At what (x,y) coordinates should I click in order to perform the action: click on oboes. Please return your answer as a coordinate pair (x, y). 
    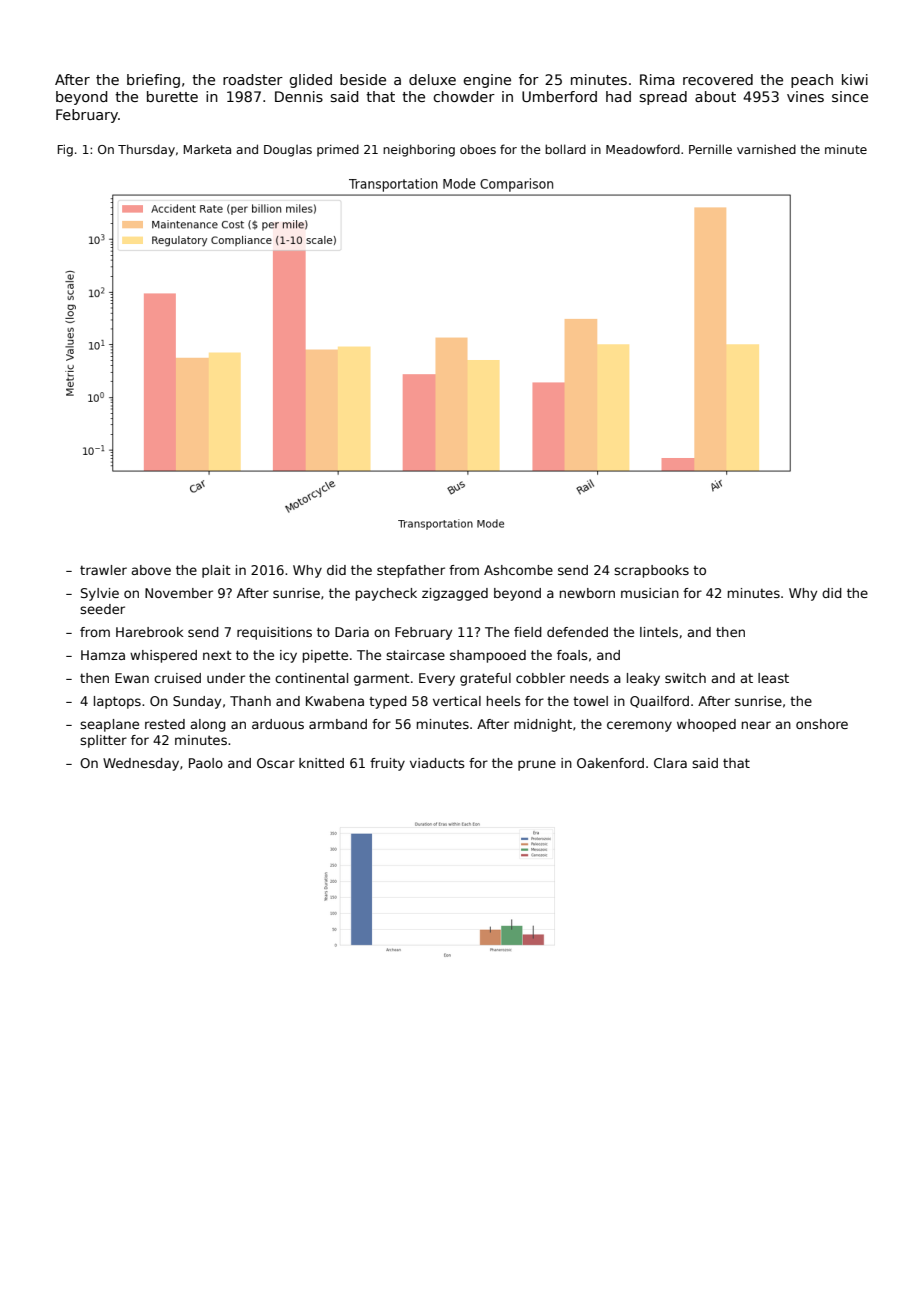
    Looking at the image, I should click on (478, 149).
